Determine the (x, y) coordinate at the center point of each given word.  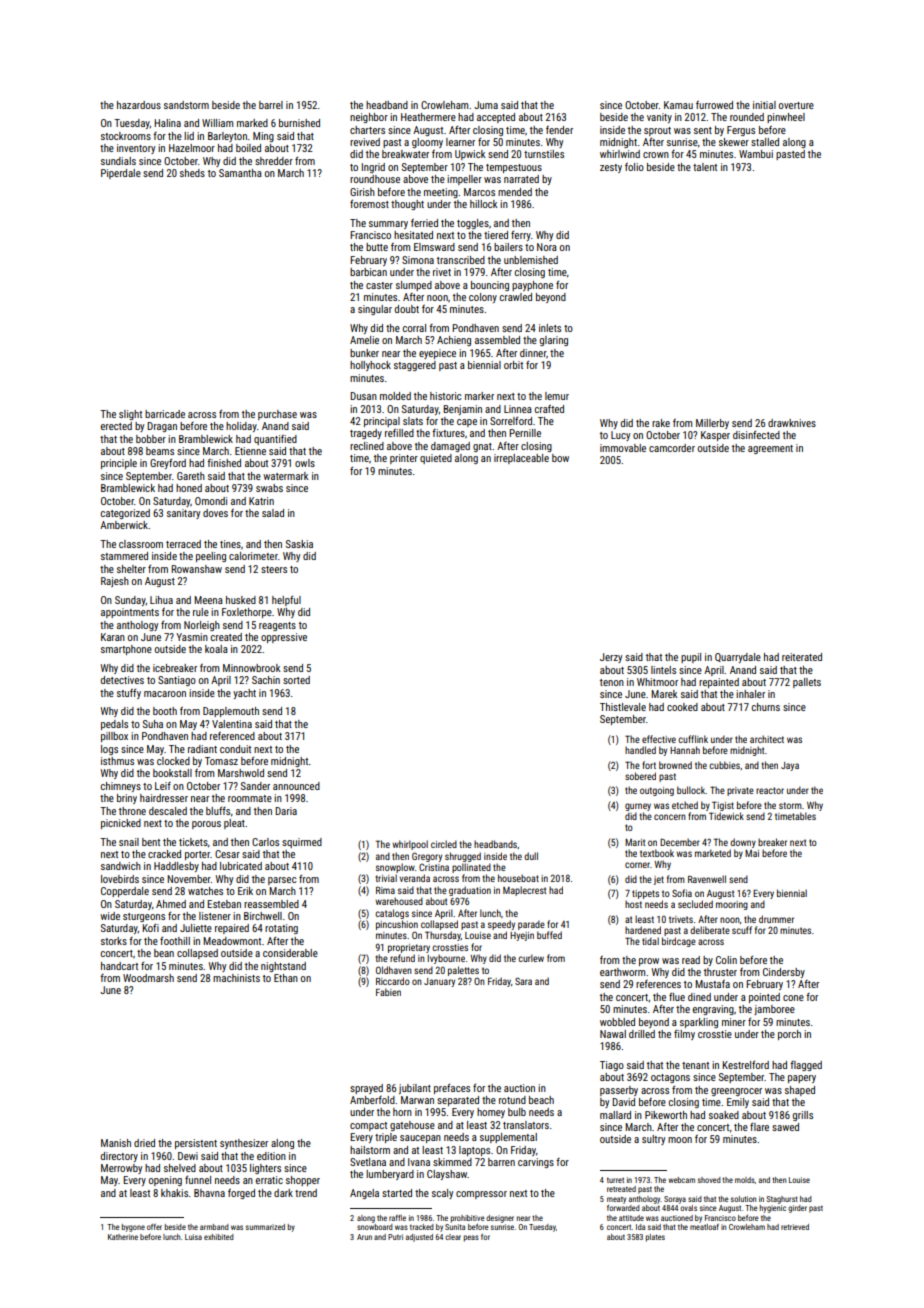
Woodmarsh (148, 978)
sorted (296, 680)
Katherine (123, 1237)
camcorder (672, 448)
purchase (277, 415)
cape (467, 423)
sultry (653, 1140)
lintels (663, 670)
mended (515, 192)
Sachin (266, 680)
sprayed (366, 1089)
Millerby (712, 424)
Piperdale (121, 174)
